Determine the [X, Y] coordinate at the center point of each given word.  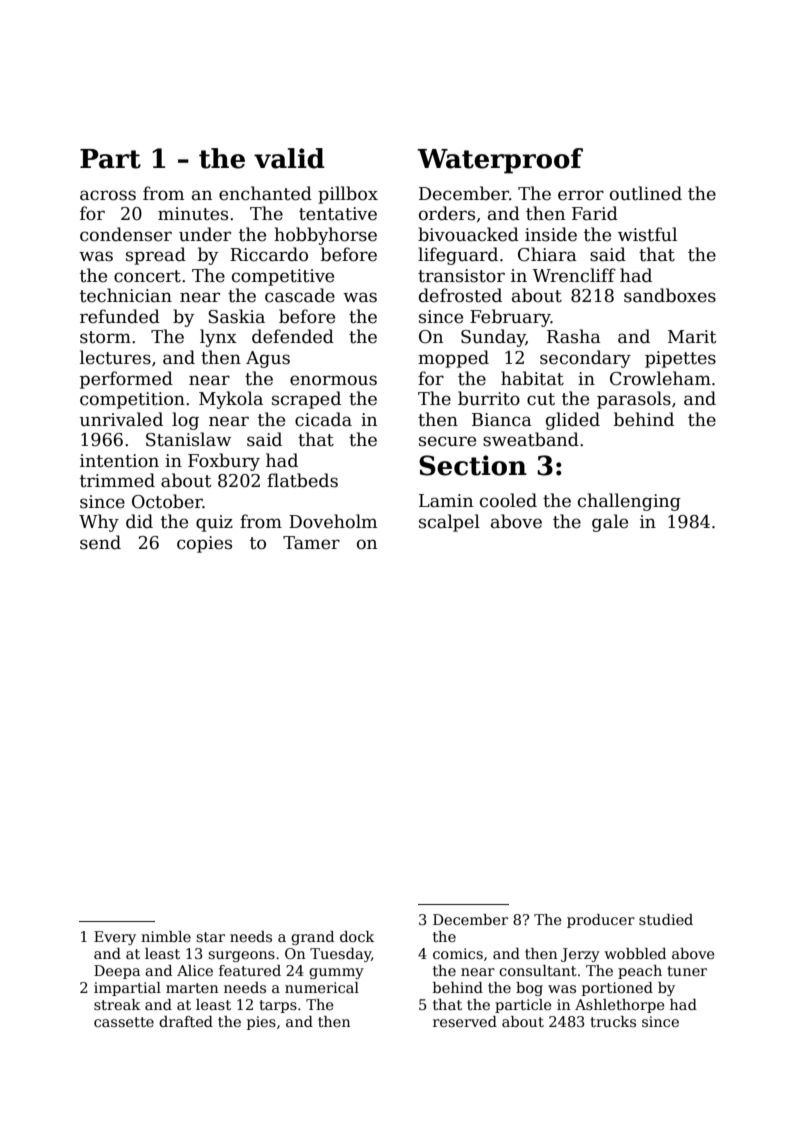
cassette [124, 1022]
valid [289, 158]
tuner [687, 971]
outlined [646, 193]
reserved [465, 1021]
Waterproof [500, 161]
